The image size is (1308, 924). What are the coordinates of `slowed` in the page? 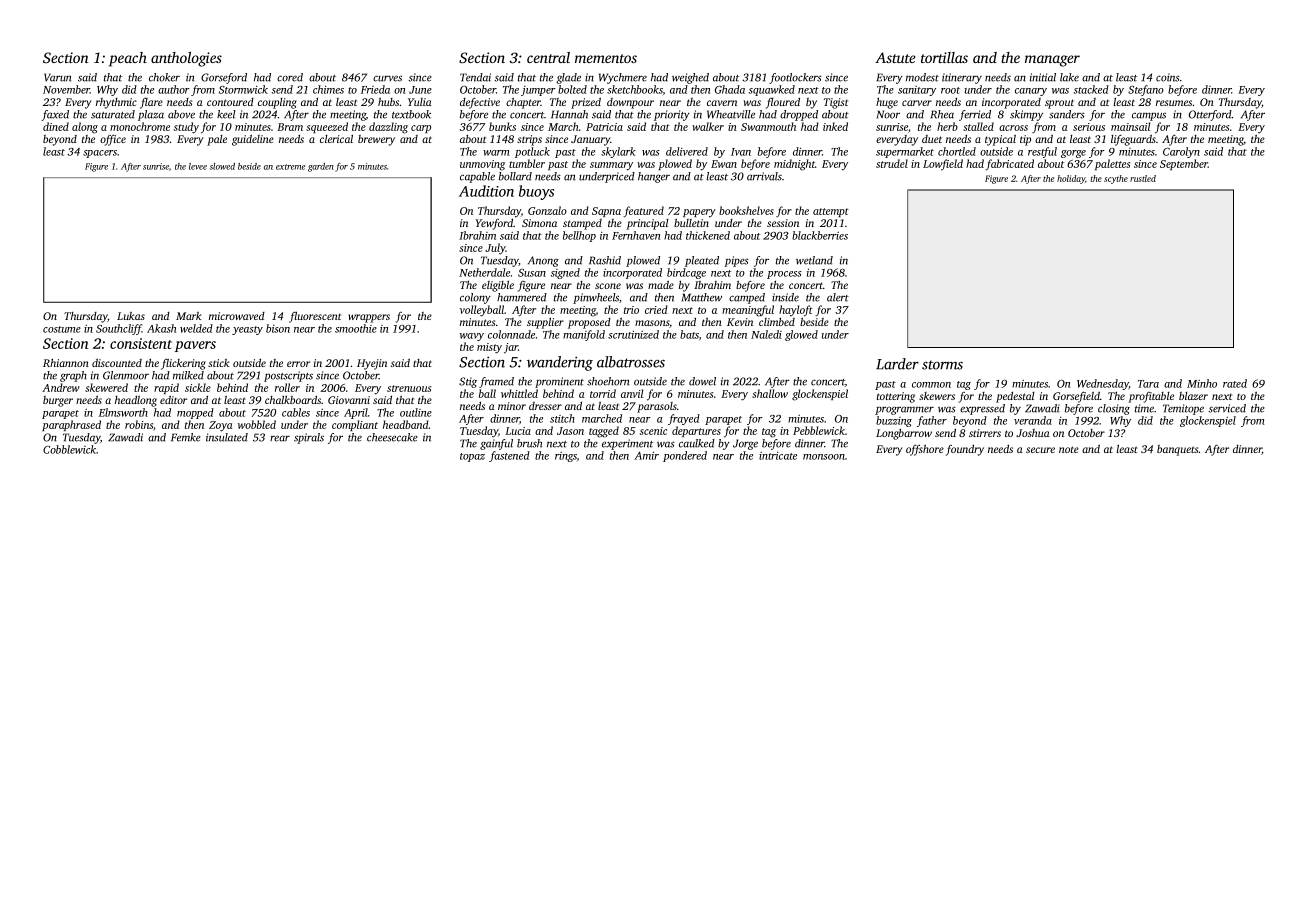 It's located at (222, 166).
